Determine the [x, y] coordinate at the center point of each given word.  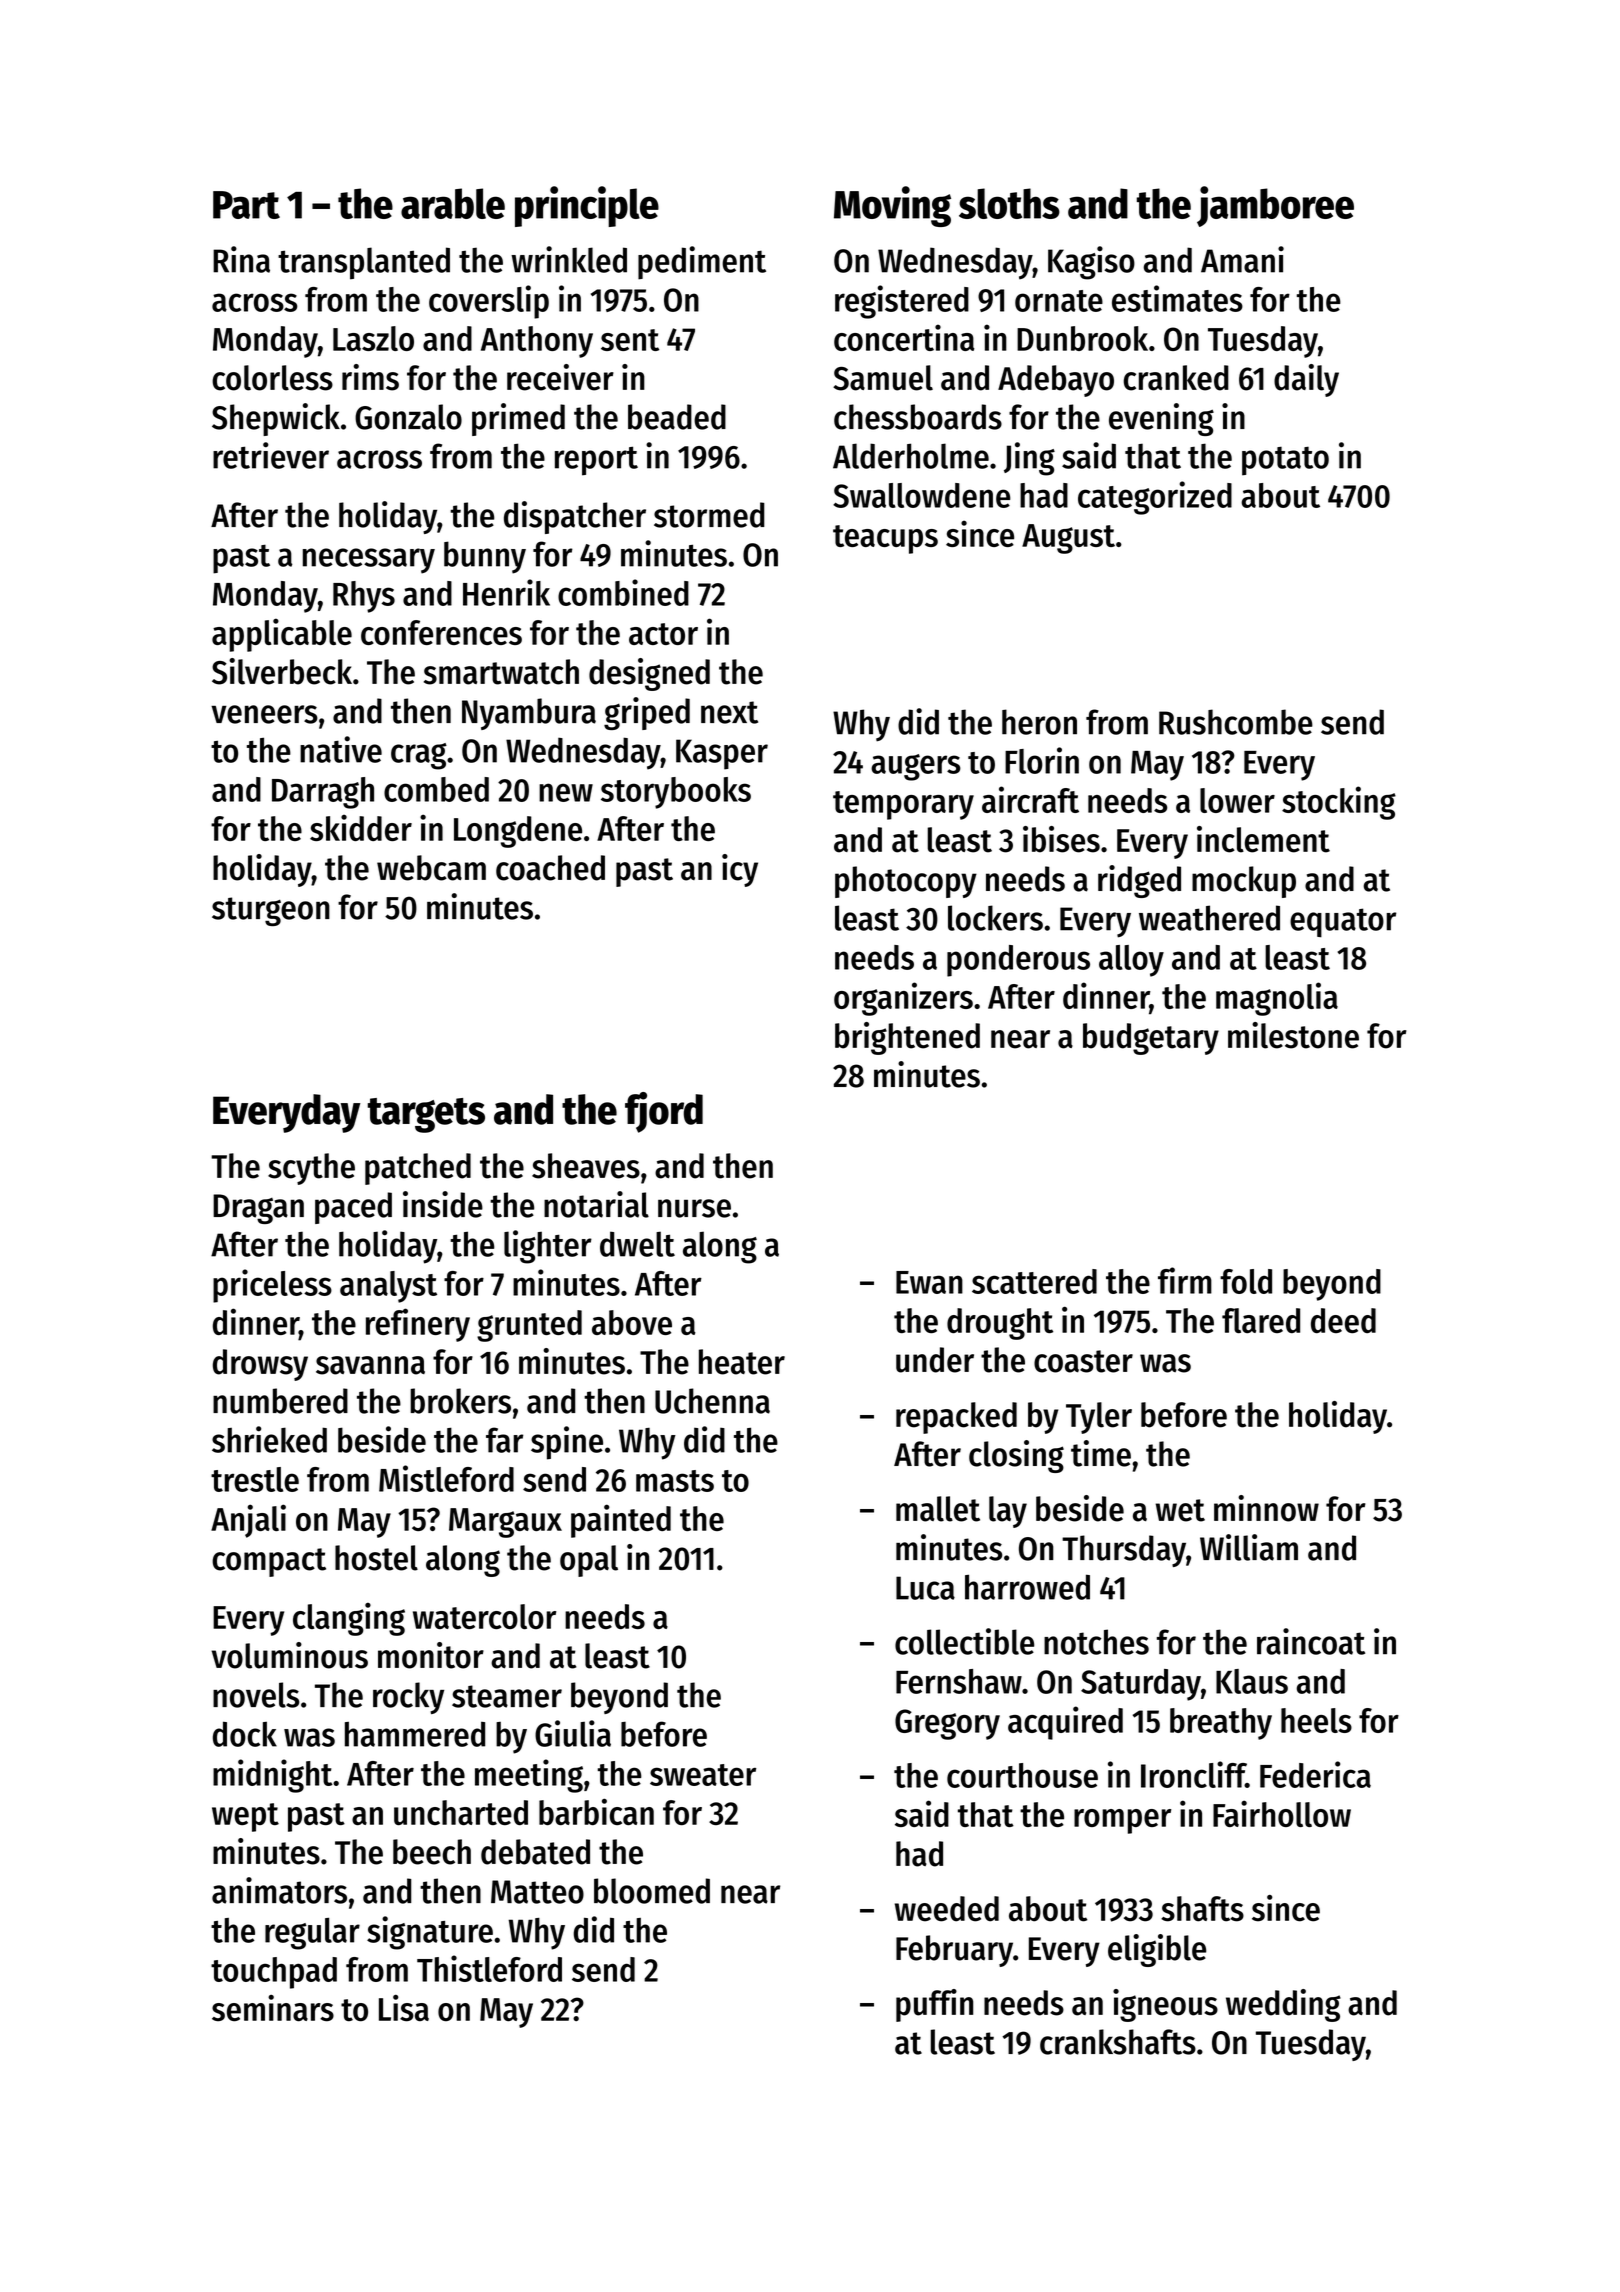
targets [426, 1115]
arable [453, 203]
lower [1237, 800]
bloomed [652, 1891]
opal [589, 1561]
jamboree [1275, 206]
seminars [273, 2008]
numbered [280, 1401]
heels [1316, 1720]
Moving [892, 206]
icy [740, 870]
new [566, 792]
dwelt [637, 1244]
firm [1185, 1280]
